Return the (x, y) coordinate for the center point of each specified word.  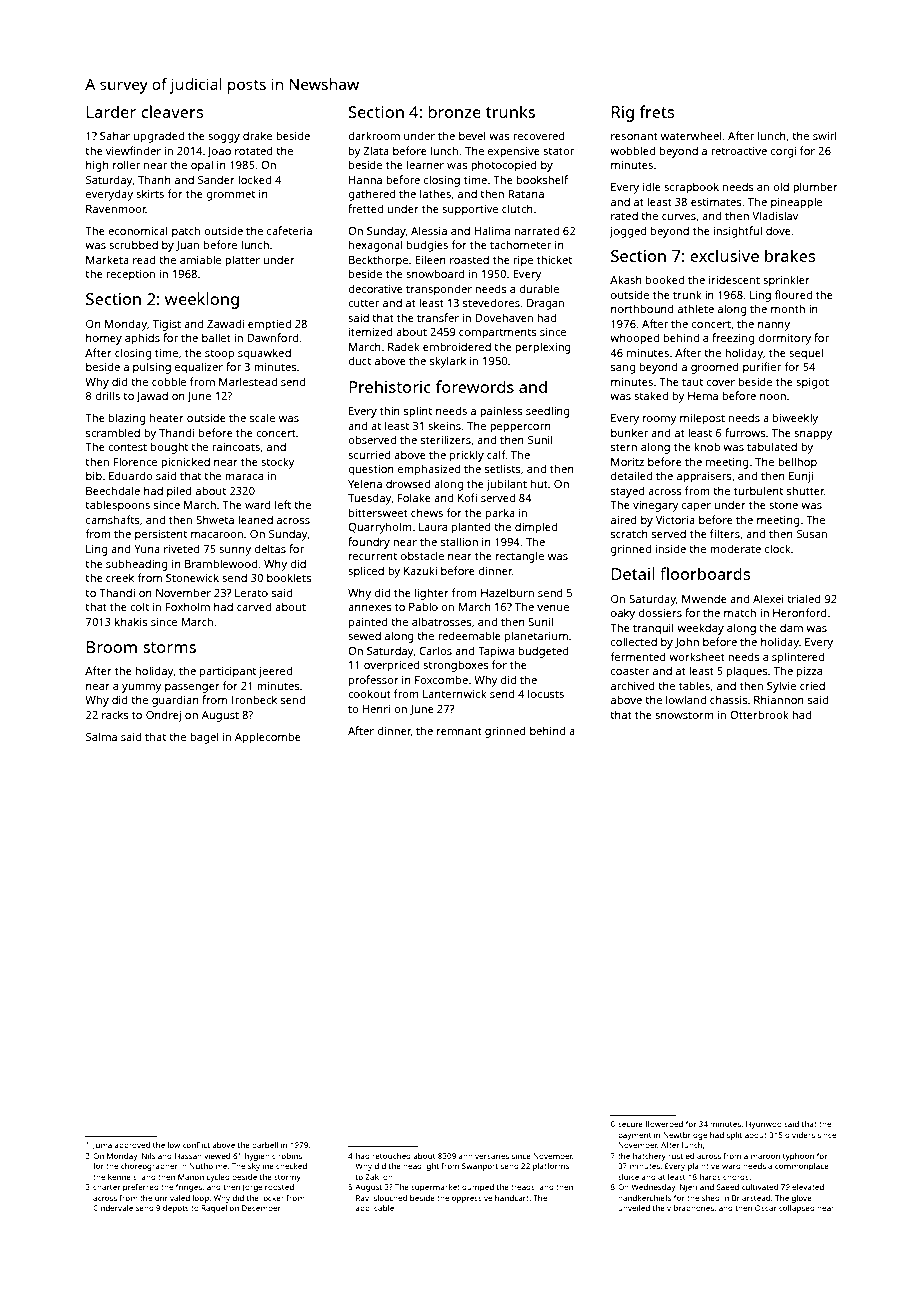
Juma (102, 1146)
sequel (806, 354)
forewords (475, 386)
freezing (733, 339)
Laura (433, 527)
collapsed (797, 1209)
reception (130, 275)
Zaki (373, 1177)
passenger (192, 688)
